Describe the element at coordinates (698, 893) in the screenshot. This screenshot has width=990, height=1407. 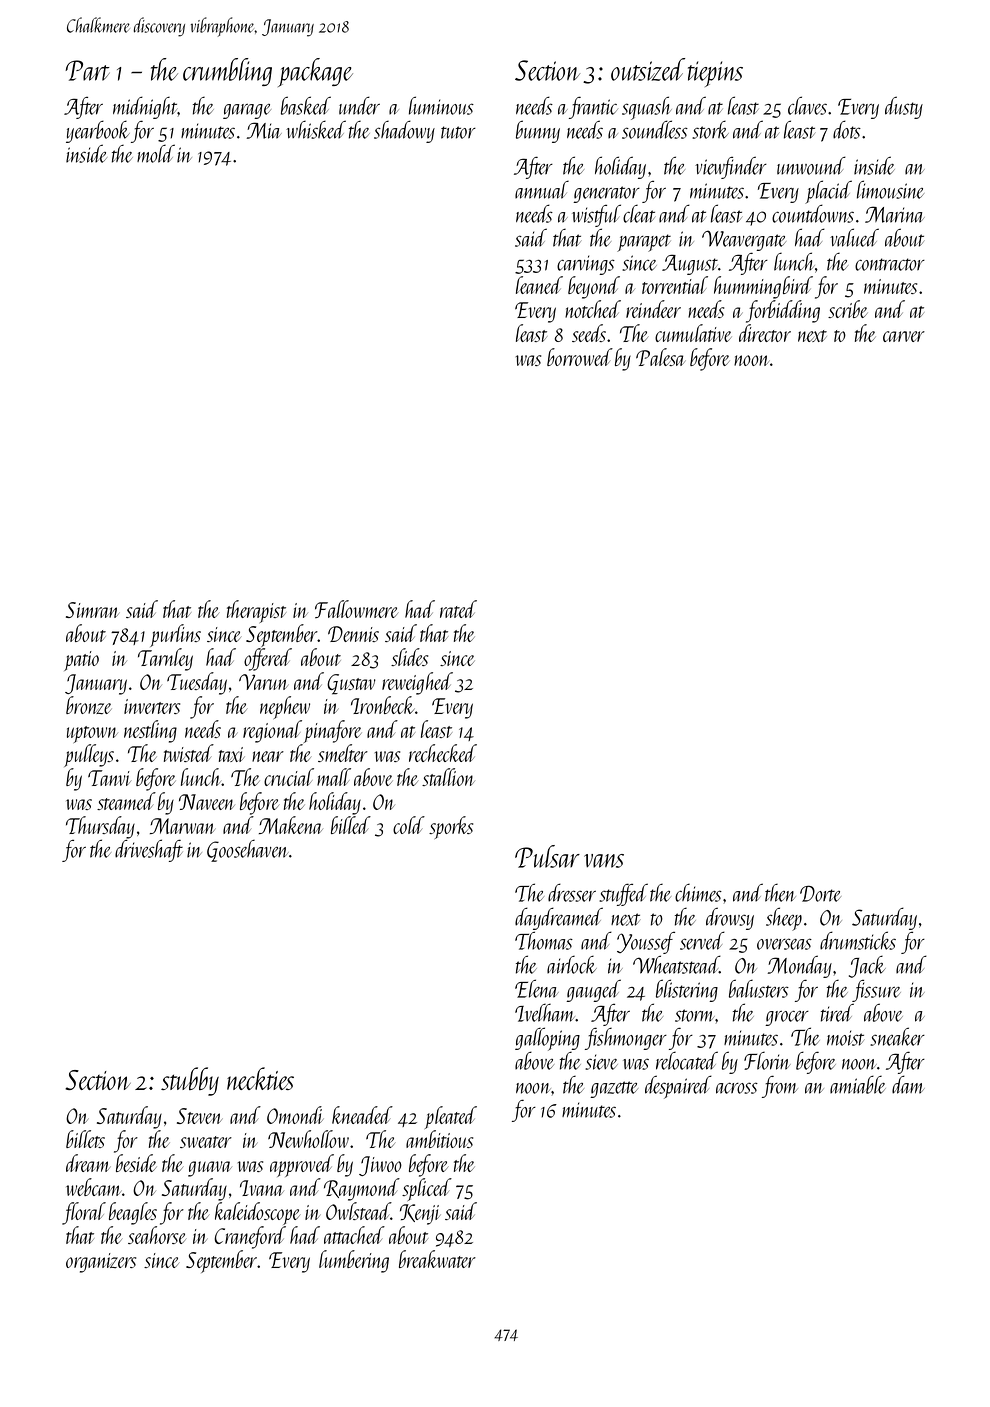
I see `chimes` at that location.
